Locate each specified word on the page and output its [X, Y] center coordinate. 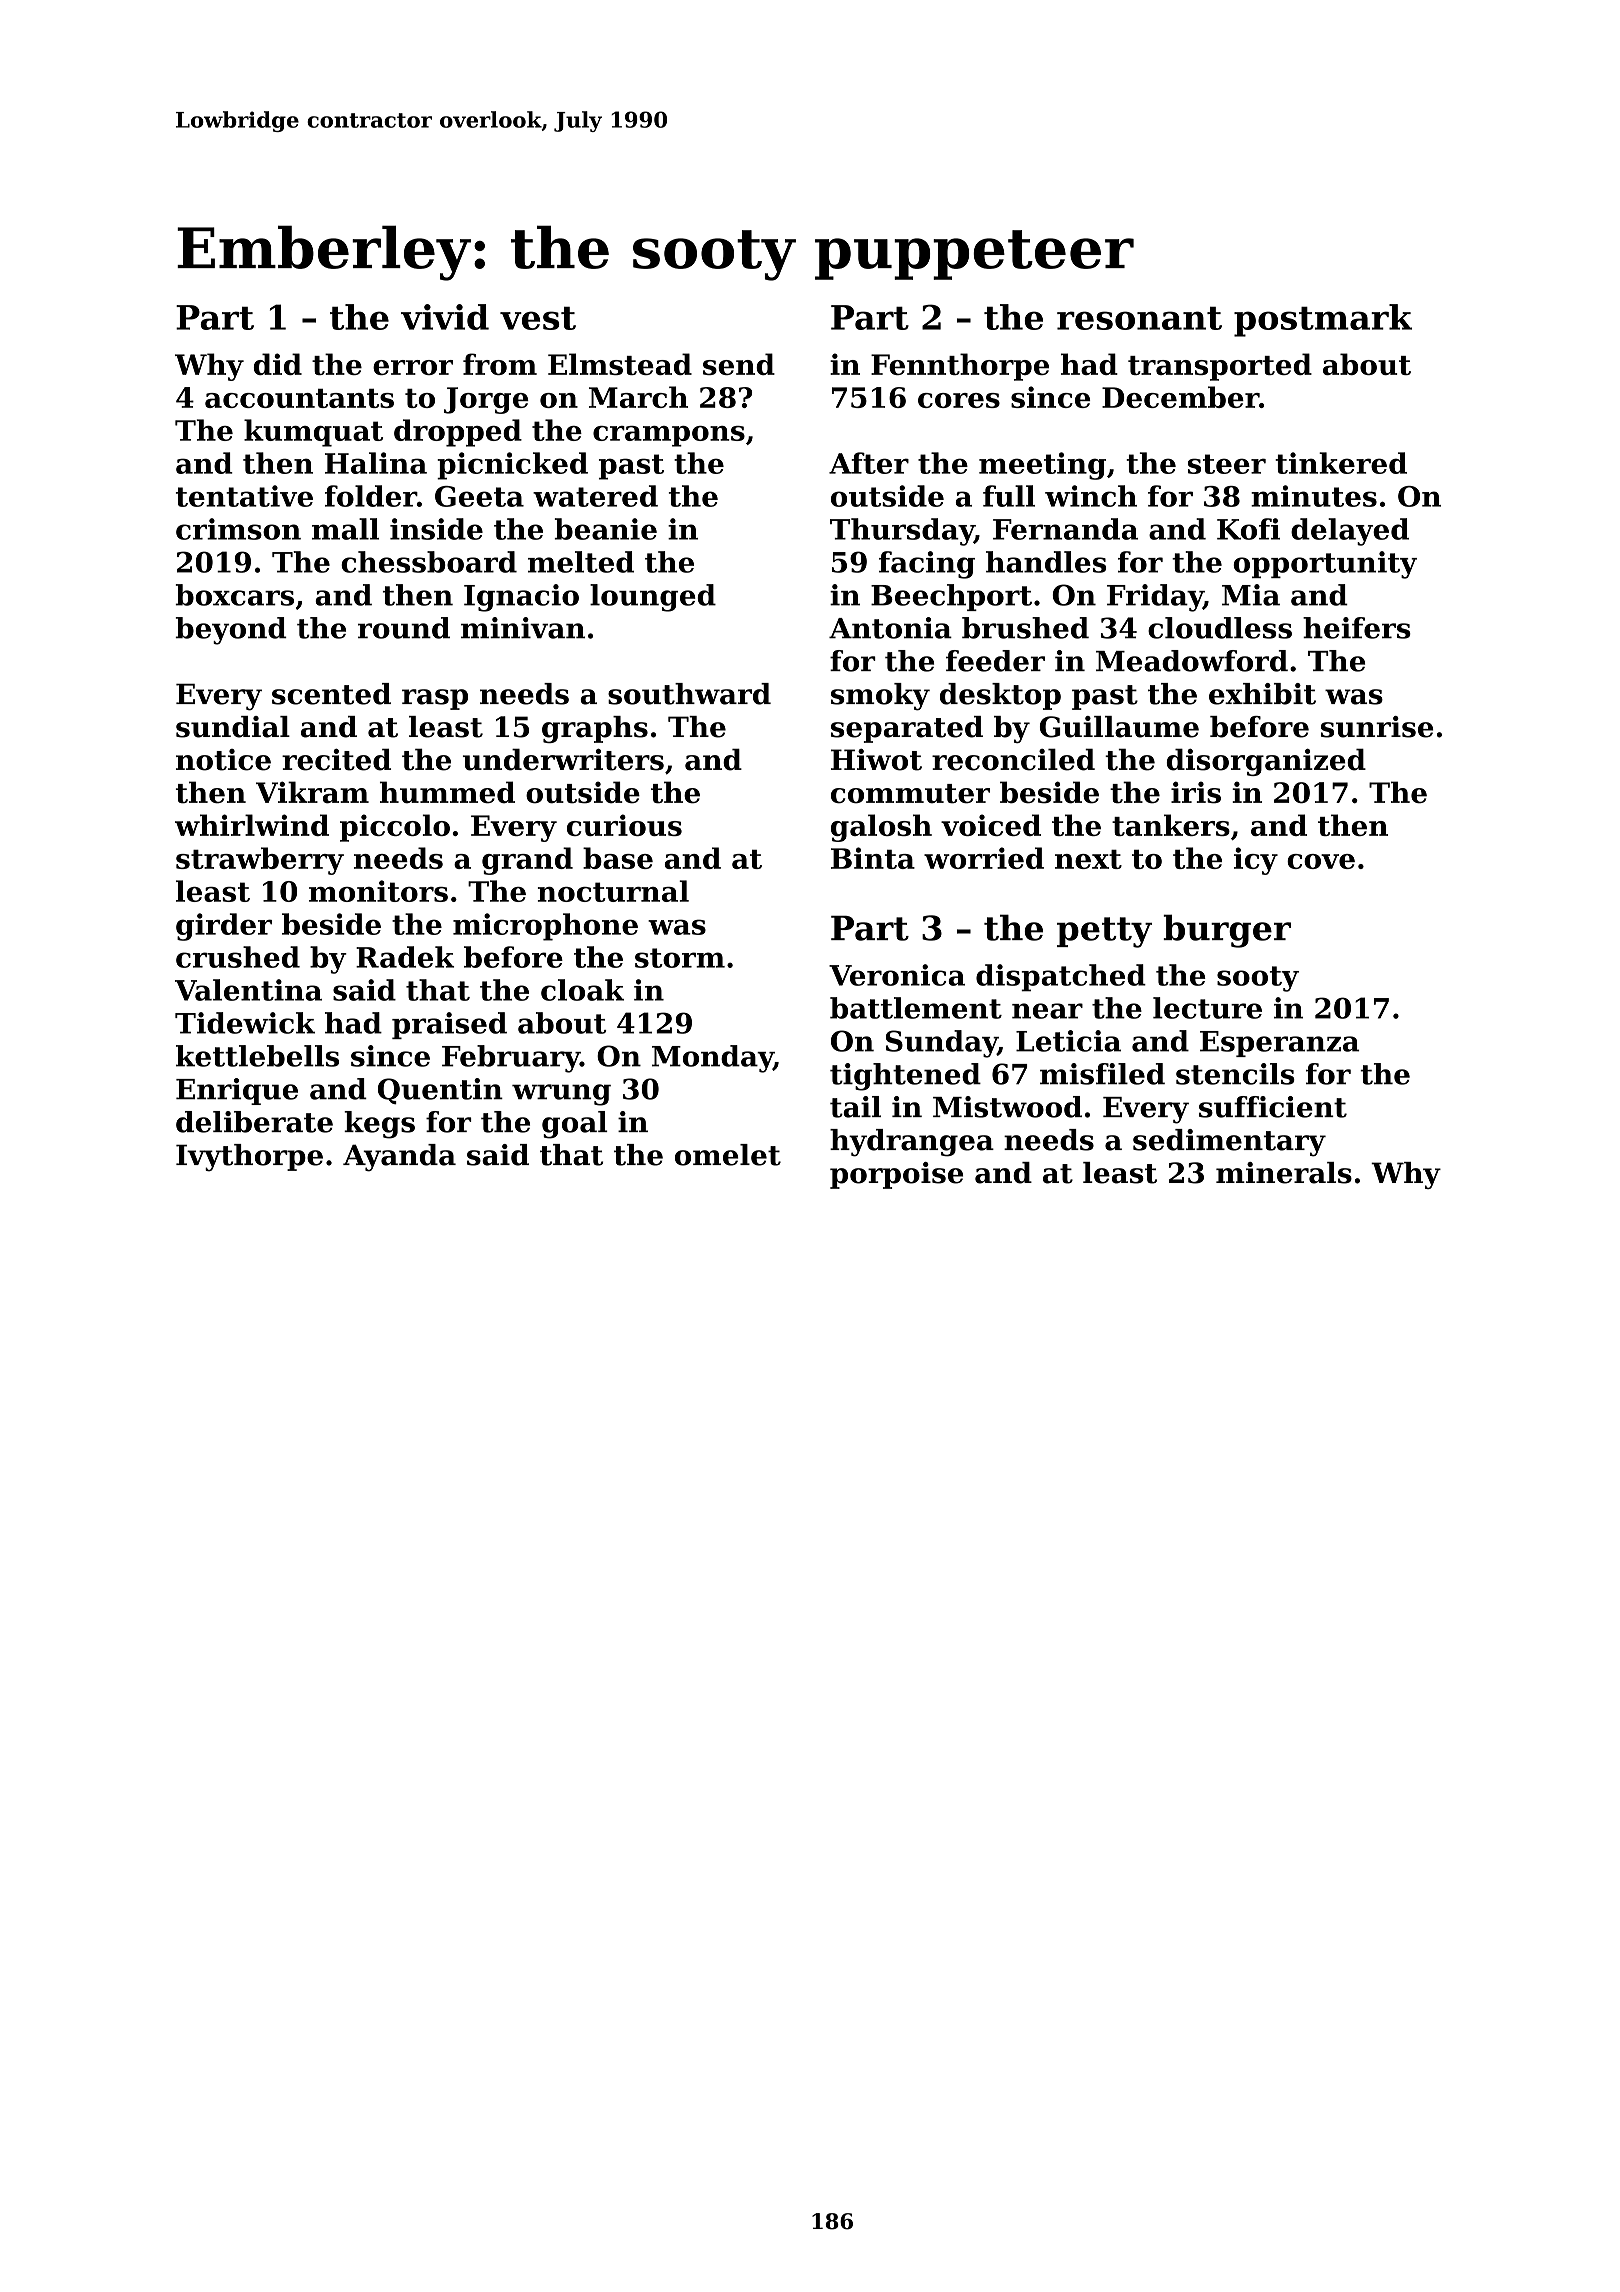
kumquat [313, 433]
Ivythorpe [249, 1158]
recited [336, 759]
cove [1321, 861]
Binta [873, 858]
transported [1220, 367]
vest [538, 318]
